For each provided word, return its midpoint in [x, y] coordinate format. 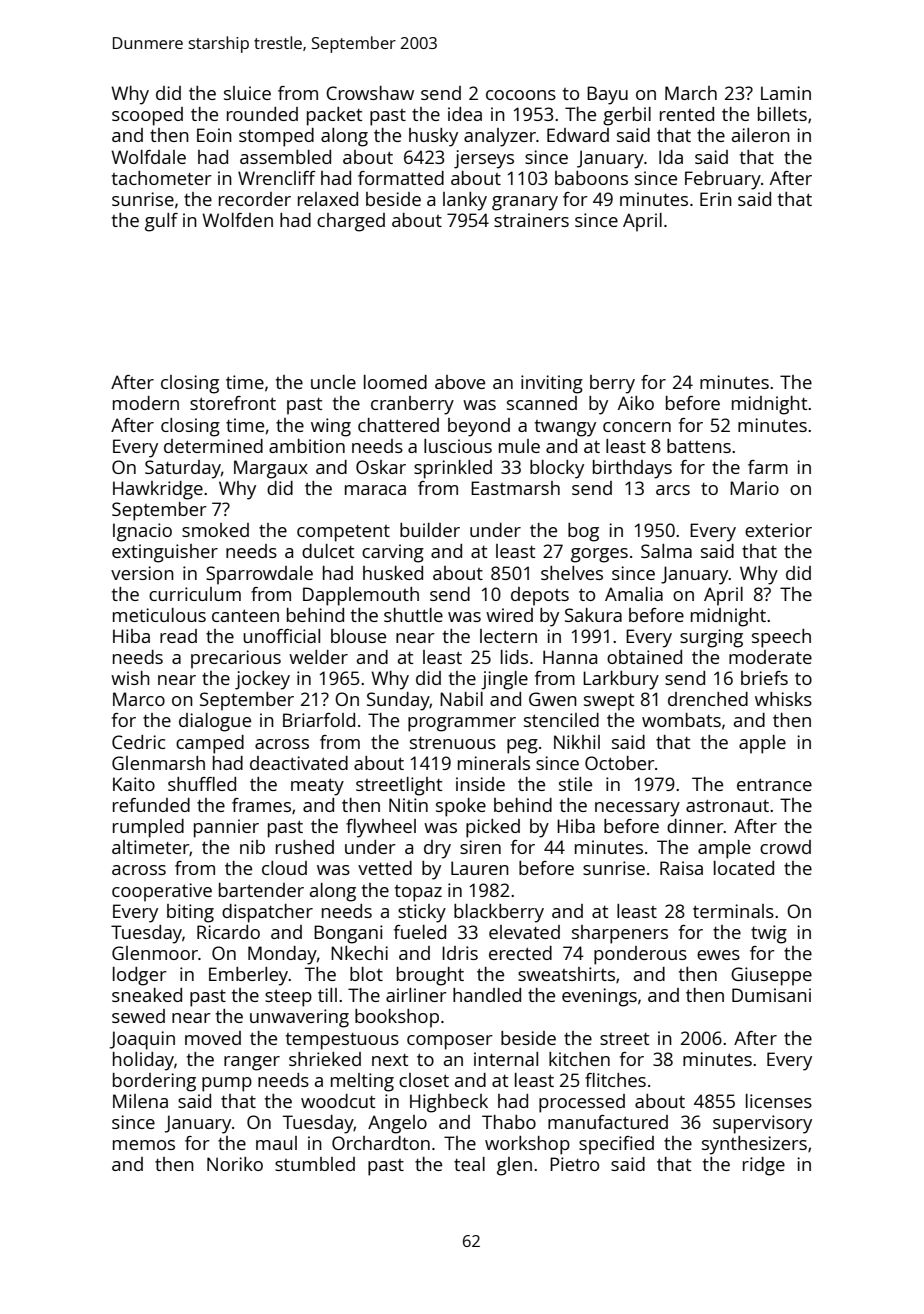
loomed [395, 382]
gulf [161, 222]
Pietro [574, 1164]
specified [616, 1145]
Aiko [636, 403]
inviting [552, 384]
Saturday [183, 469]
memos [144, 1145]
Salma [666, 551]
